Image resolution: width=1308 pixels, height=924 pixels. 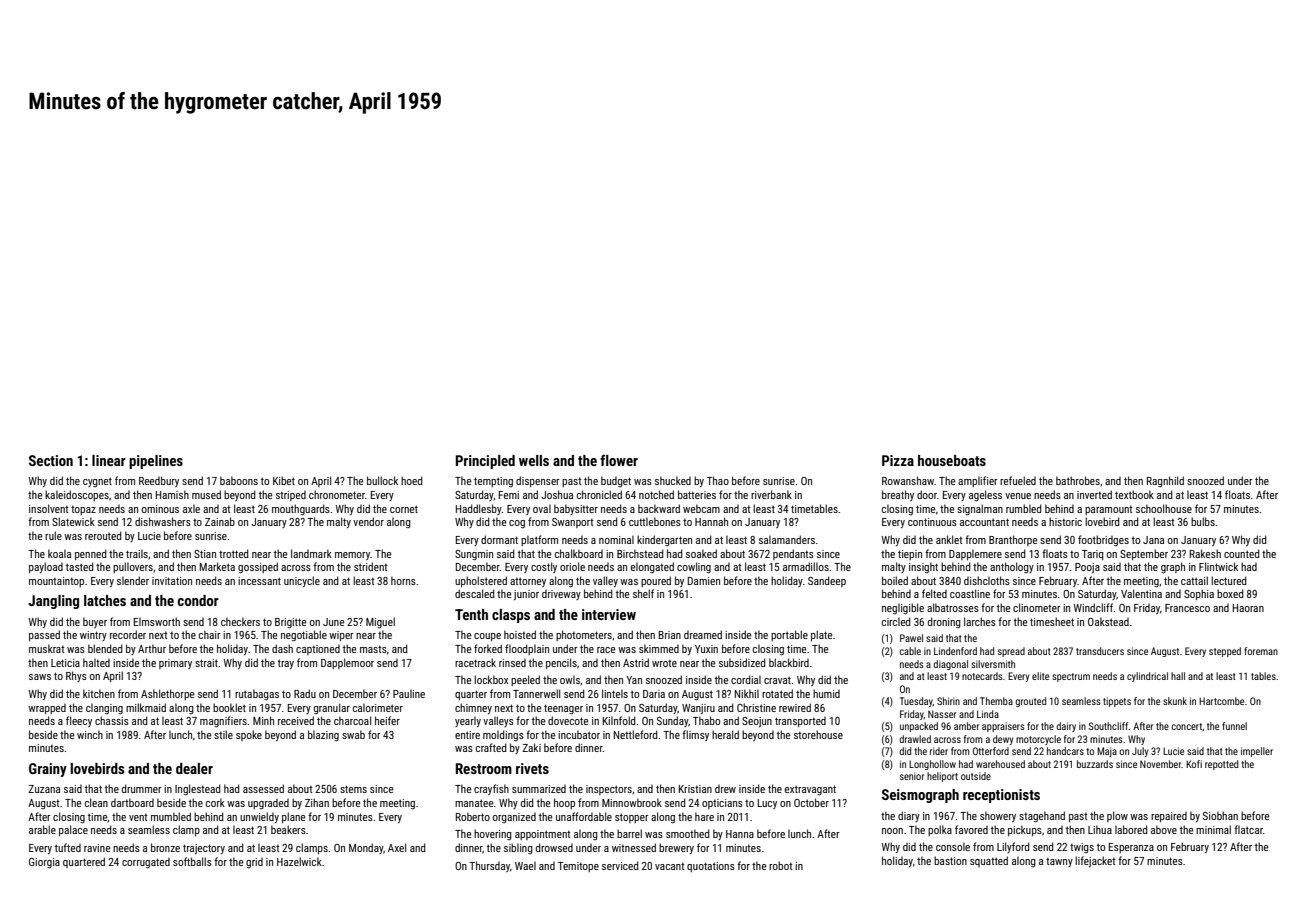 What do you see at coordinates (676, 848) in the screenshot?
I see `brewery` at bounding box center [676, 848].
